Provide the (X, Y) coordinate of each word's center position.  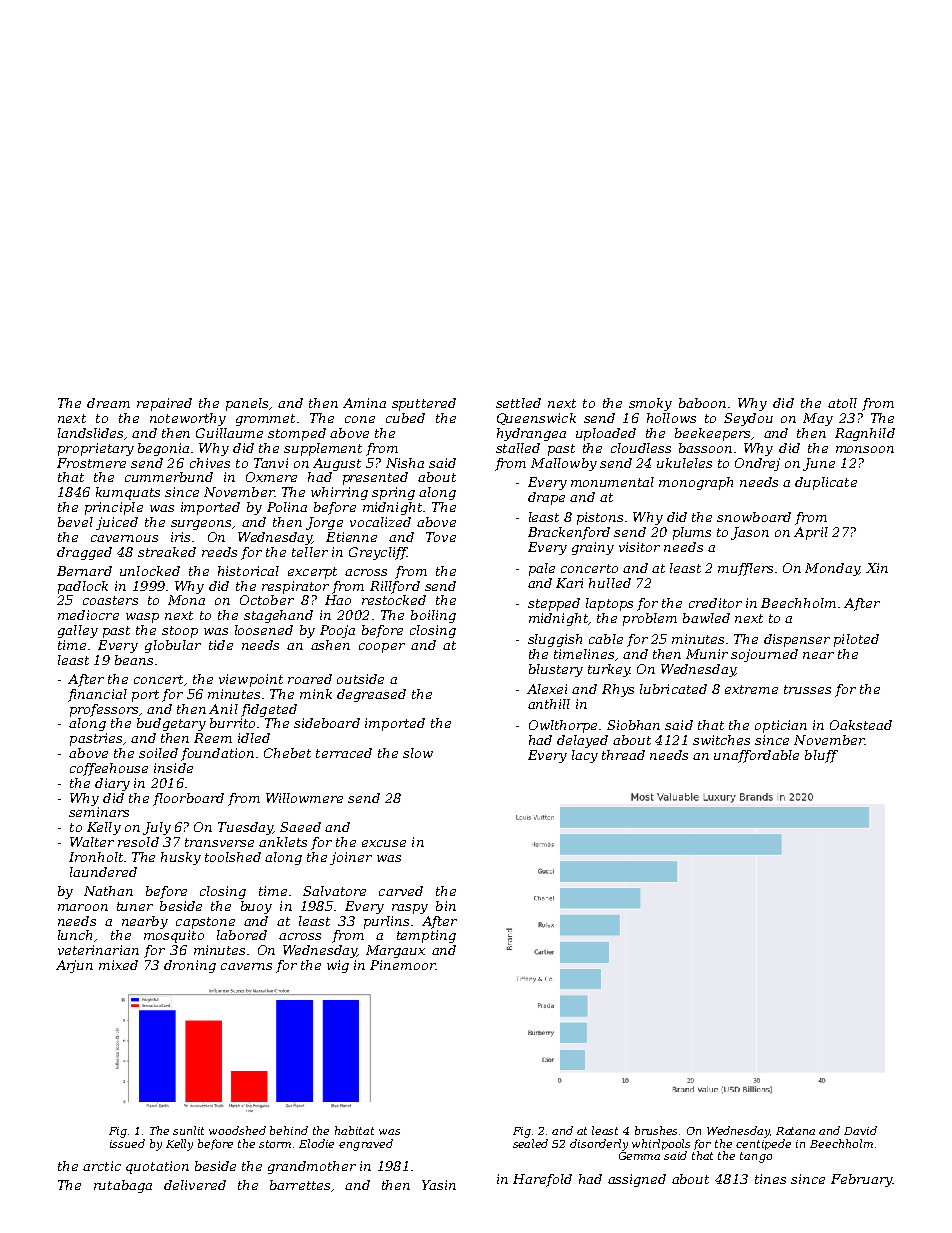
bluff (821, 756)
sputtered (424, 404)
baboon (702, 403)
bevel (75, 522)
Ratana (795, 1131)
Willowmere (304, 798)
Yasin (439, 1185)
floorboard (188, 799)
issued (127, 1143)
